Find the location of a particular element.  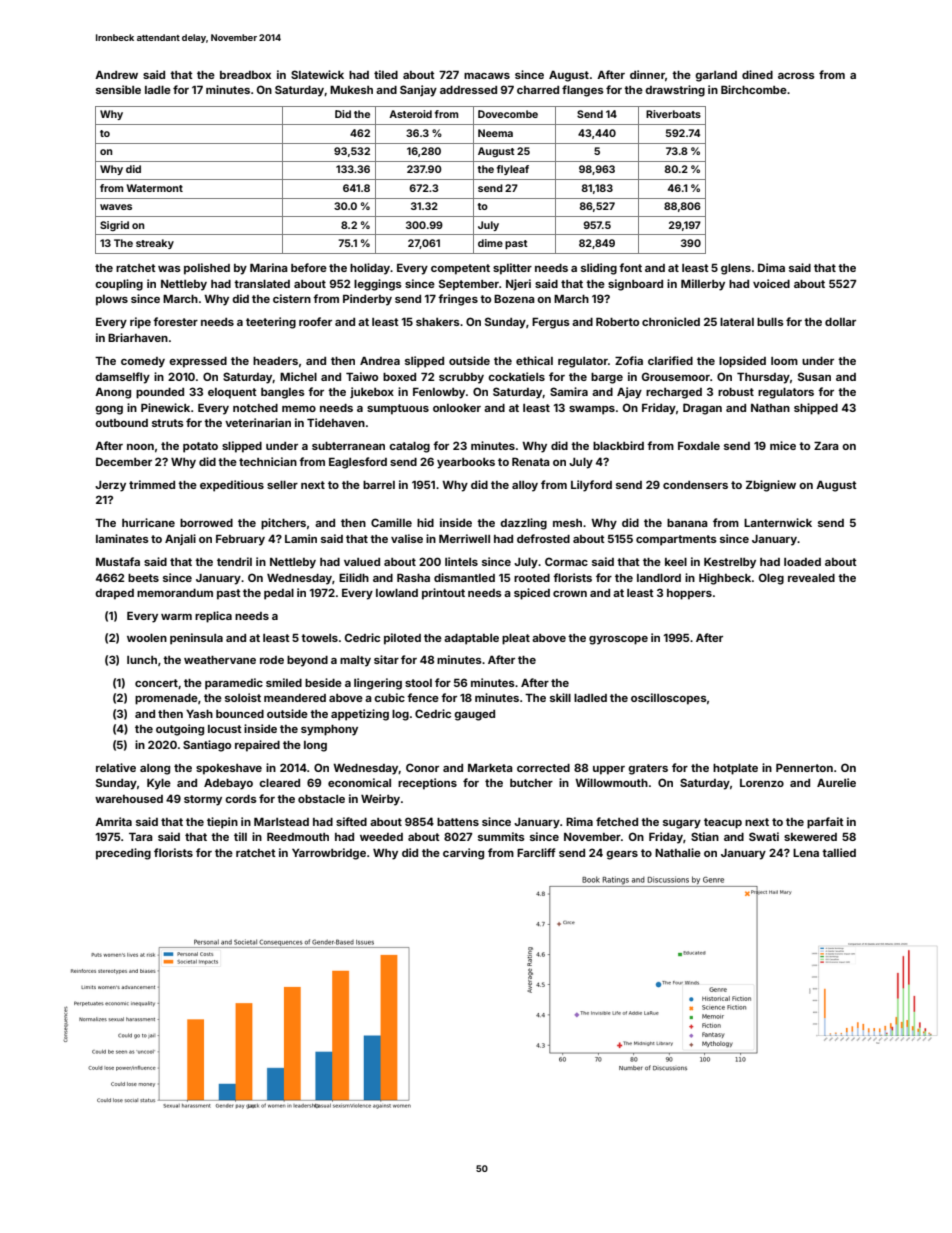

breadbox is located at coordinates (245, 75).
